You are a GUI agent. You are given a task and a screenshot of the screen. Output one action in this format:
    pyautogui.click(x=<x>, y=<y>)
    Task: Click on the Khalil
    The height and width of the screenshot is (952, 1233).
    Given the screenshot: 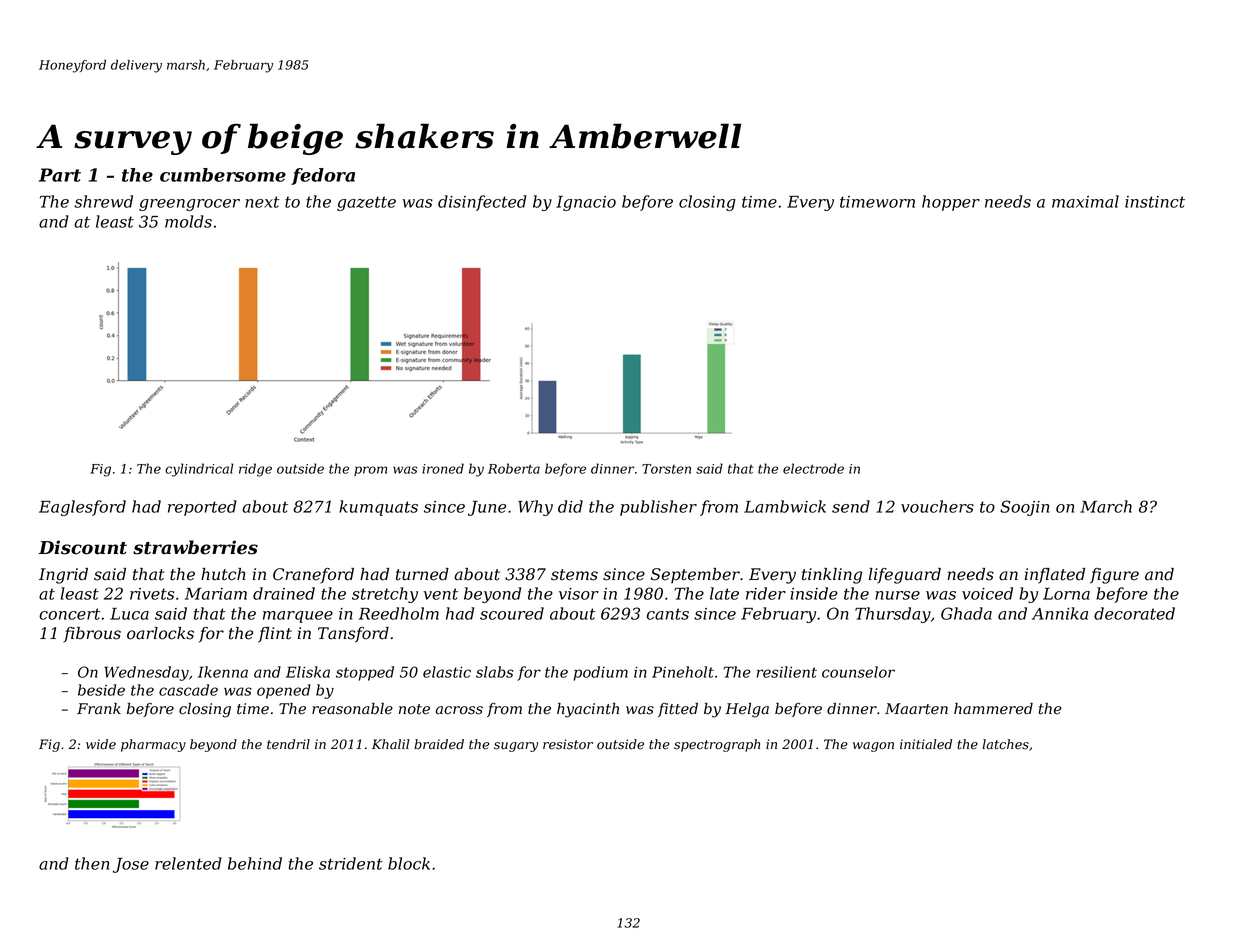 What is the action you would take?
    pyautogui.click(x=390, y=744)
